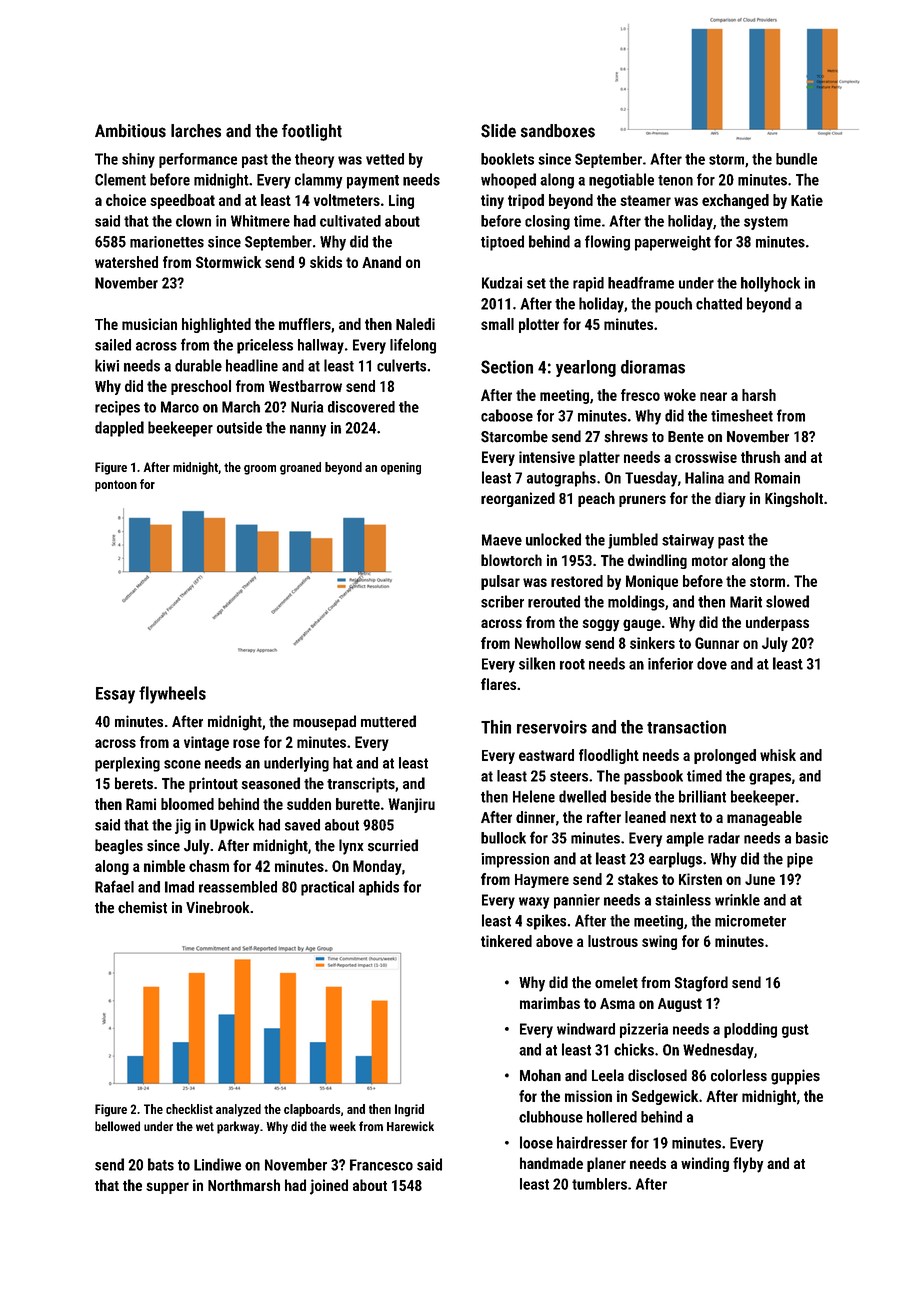  Describe the element at coordinates (167, 1188) in the document. I see `supper` at that location.
